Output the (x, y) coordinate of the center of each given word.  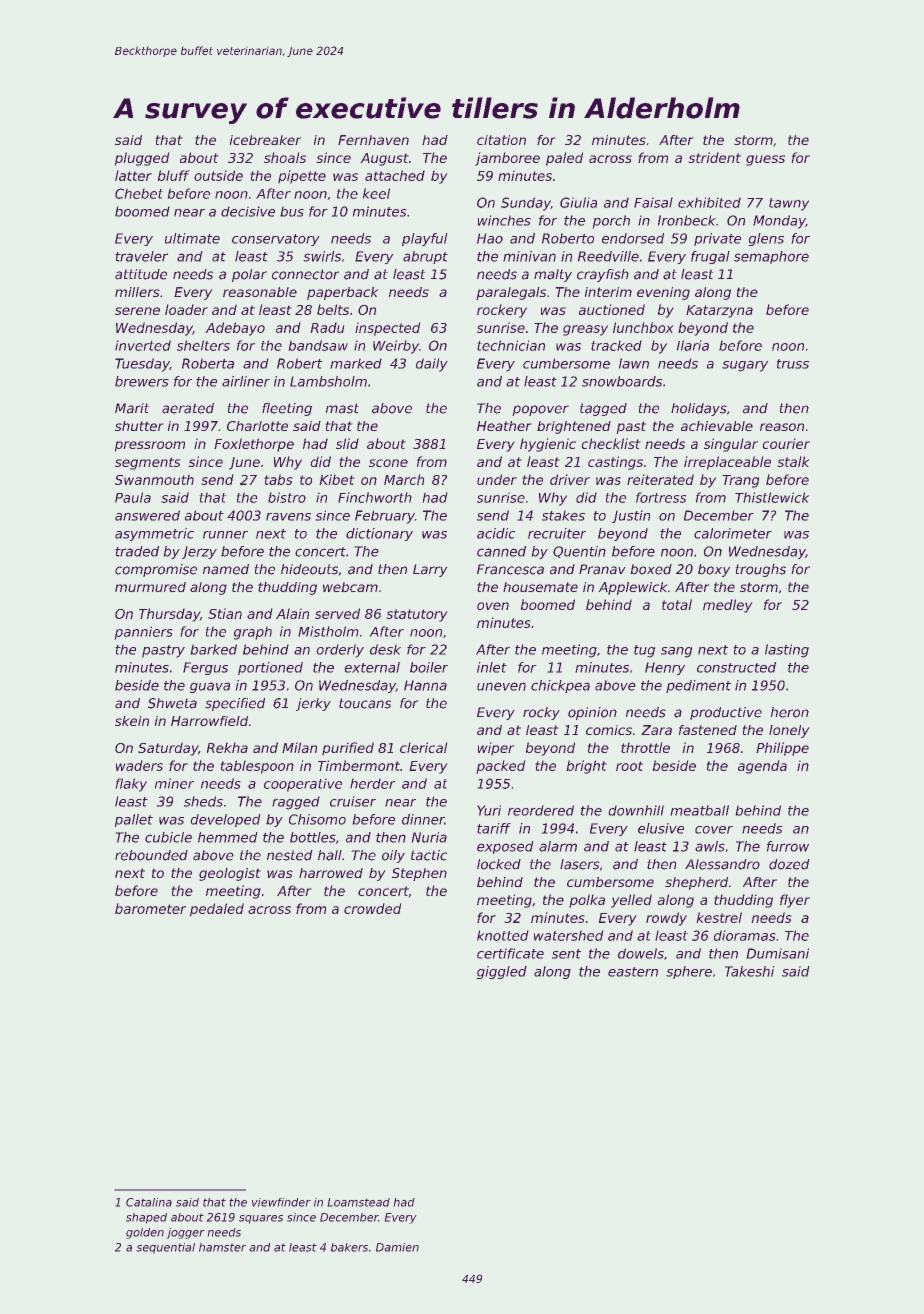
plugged (142, 159)
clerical (424, 747)
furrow (788, 846)
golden (145, 1233)
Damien (397, 1247)
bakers (349, 1247)
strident (714, 157)
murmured (150, 587)
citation (501, 140)
